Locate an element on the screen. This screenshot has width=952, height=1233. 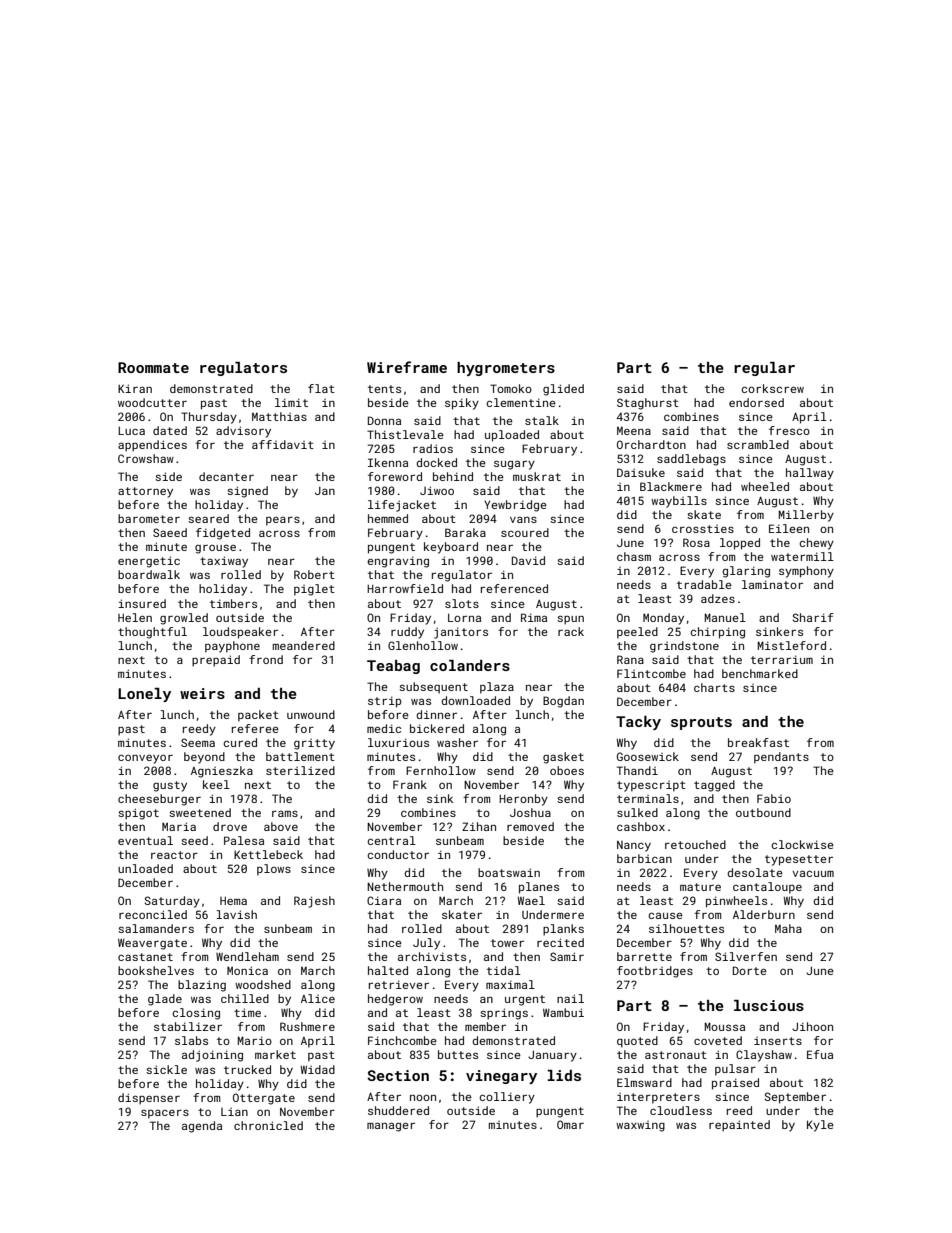
waybills is located at coordinates (679, 502).
